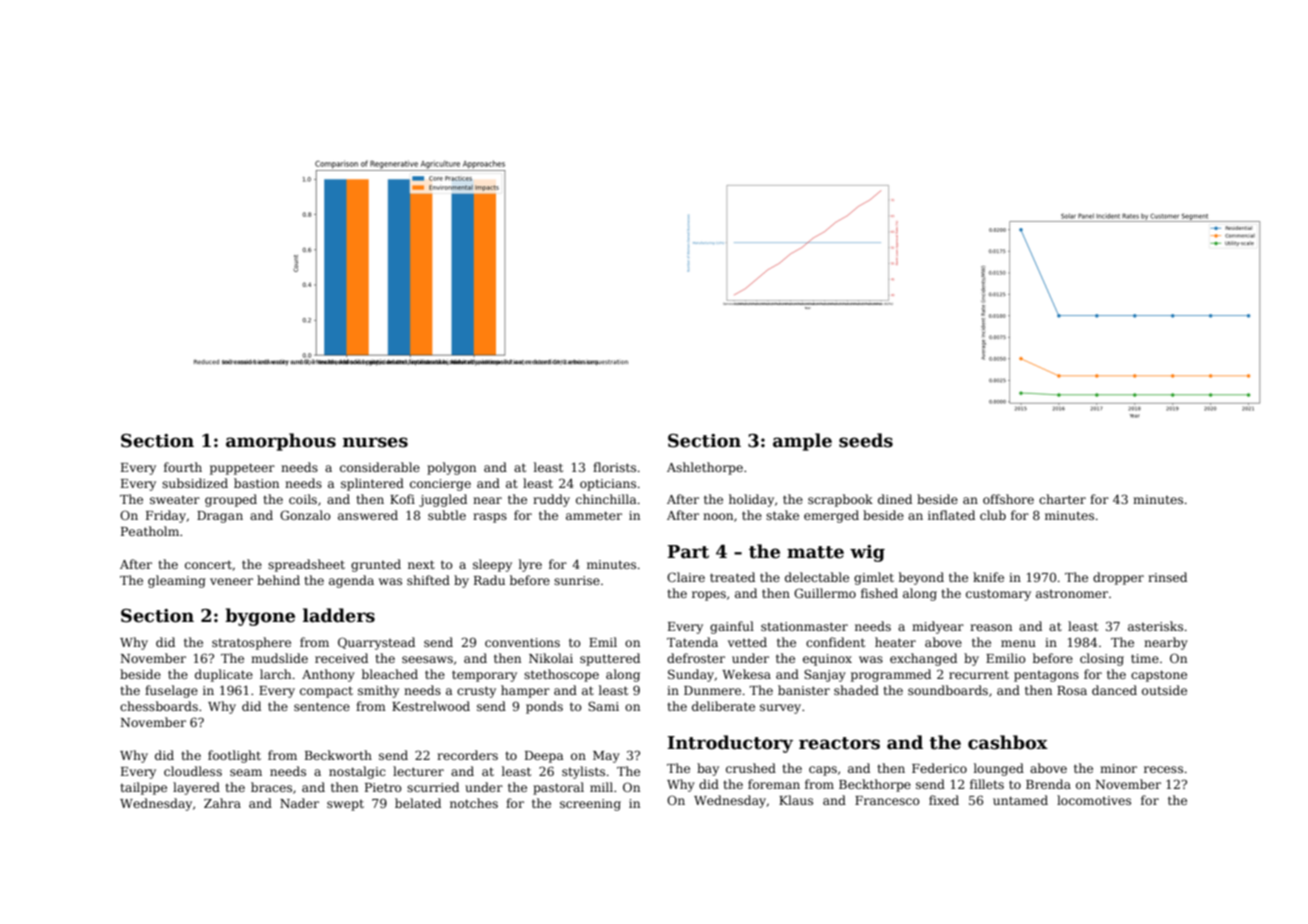  What do you see at coordinates (944, 800) in the screenshot?
I see `fixed` at bounding box center [944, 800].
